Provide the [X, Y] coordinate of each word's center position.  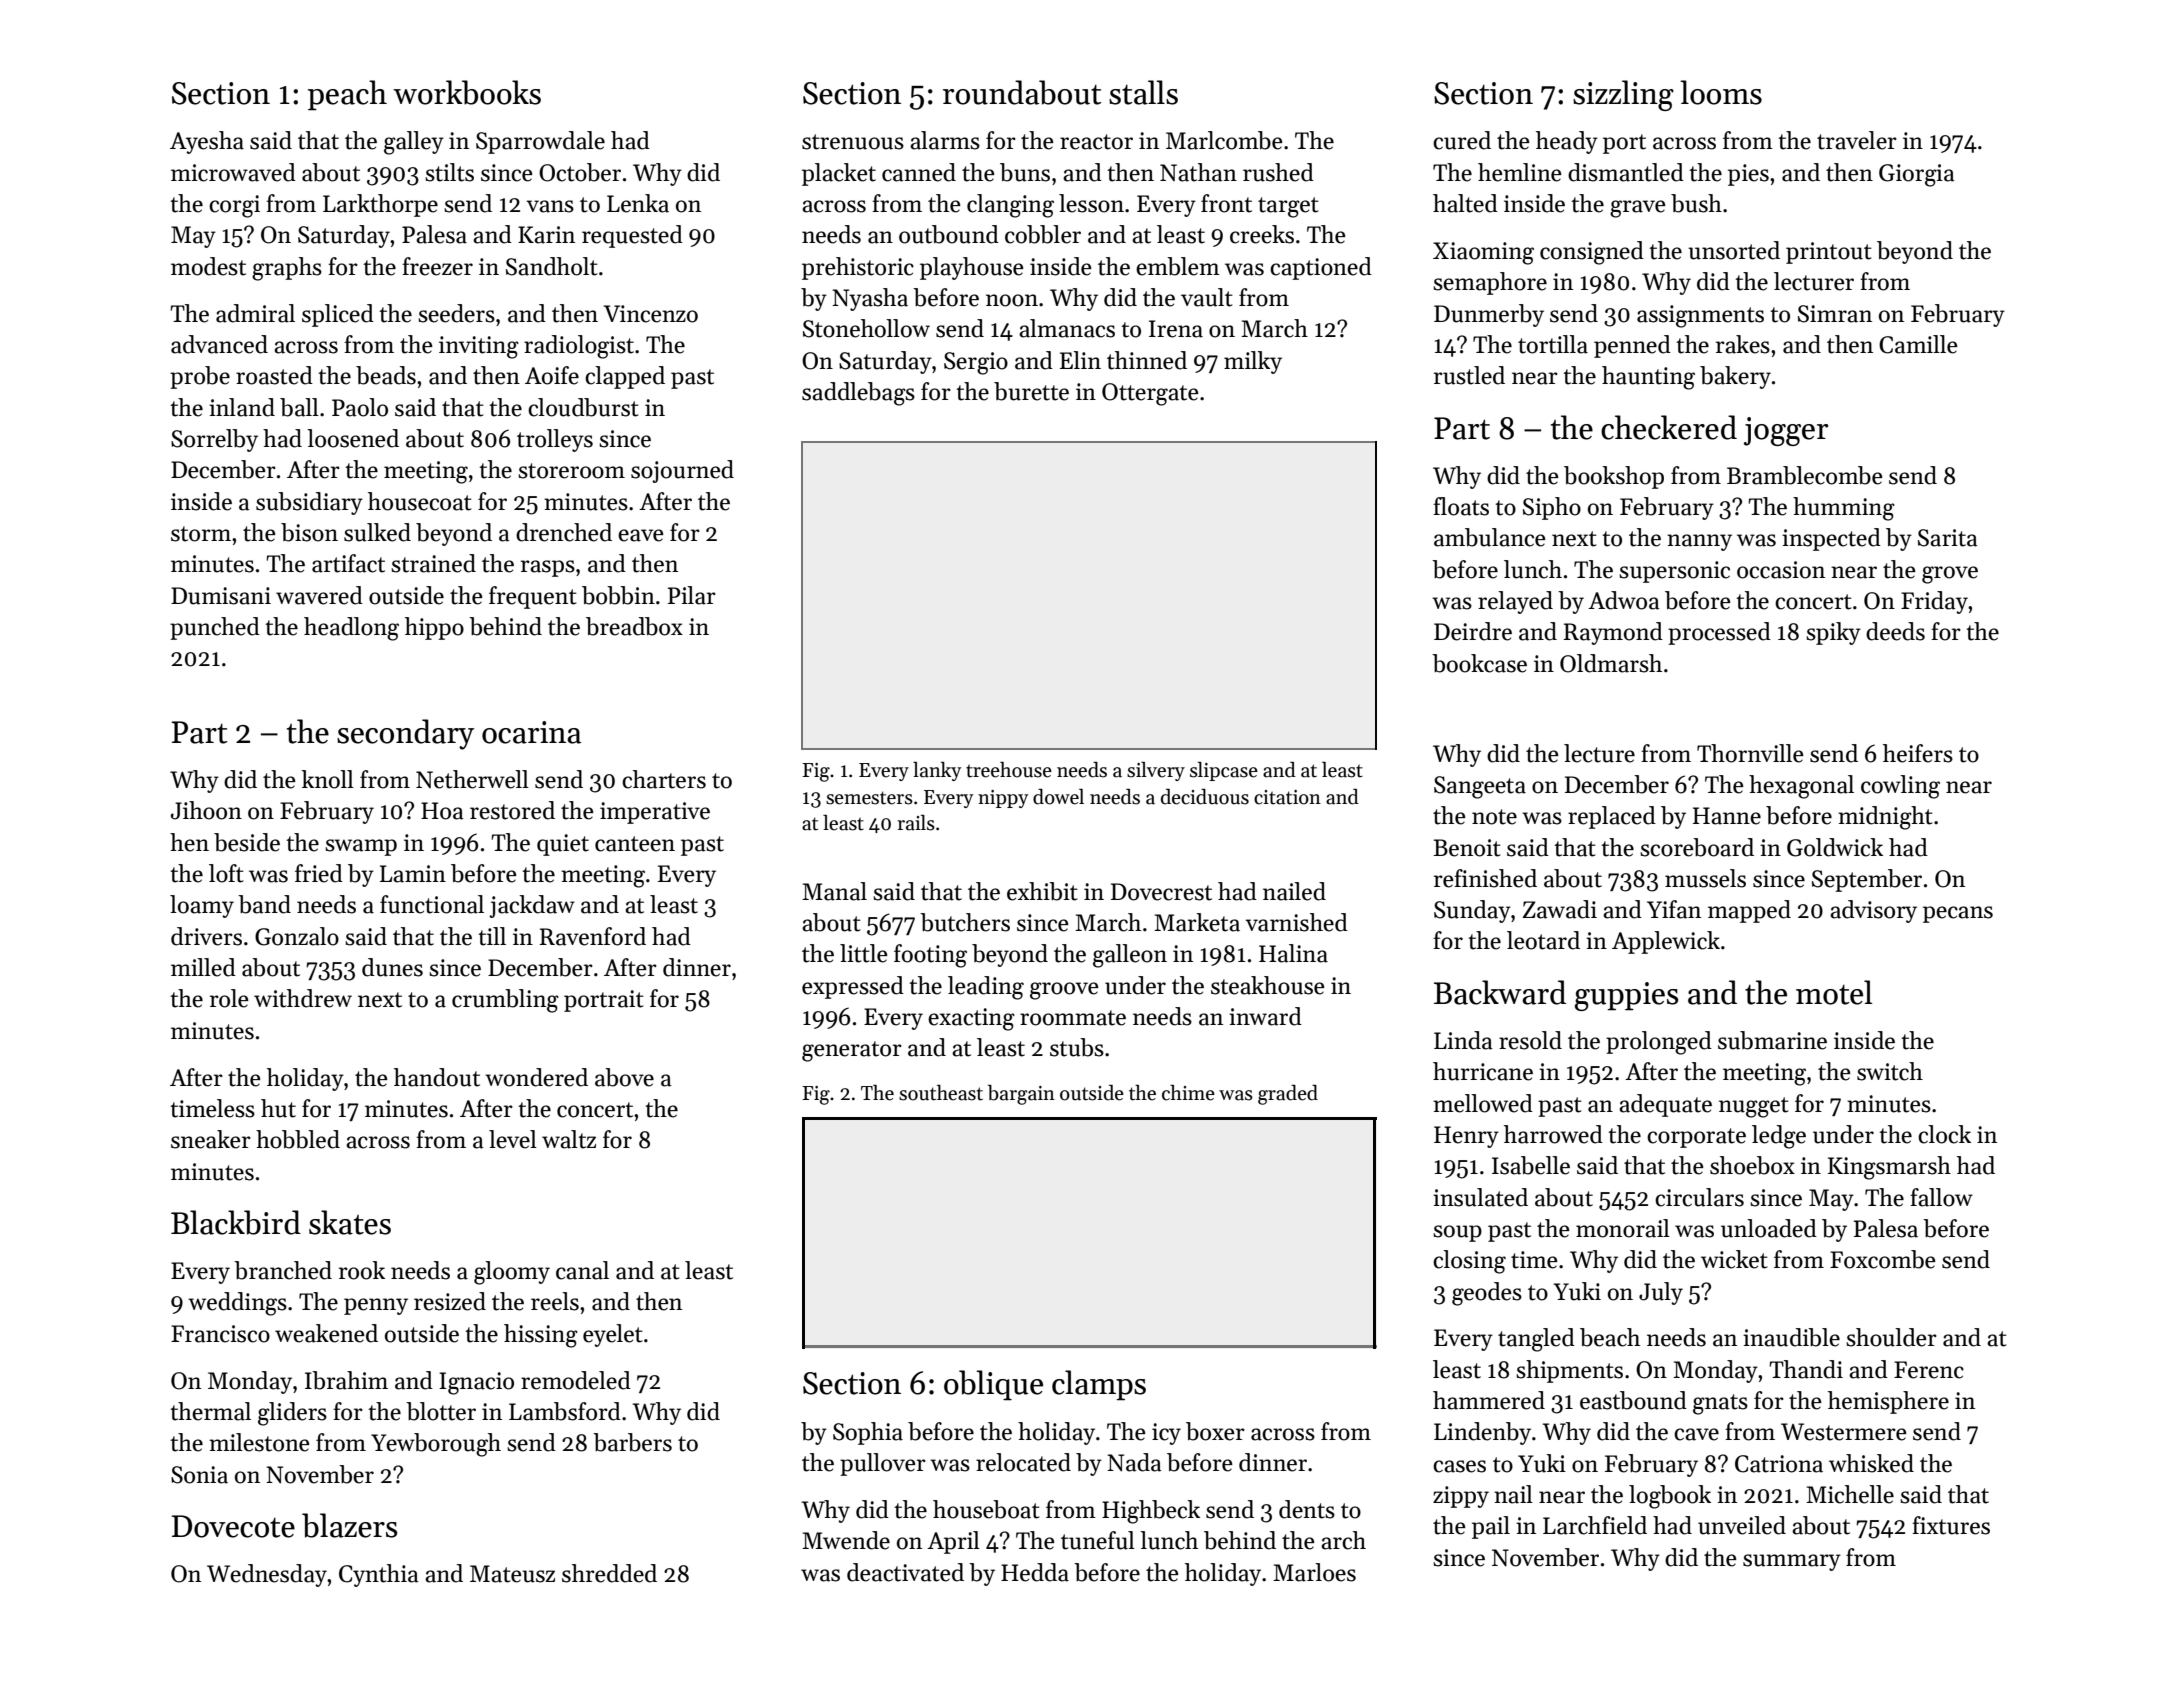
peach [347, 95]
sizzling [1623, 95]
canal [582, 1270]
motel [1834, 992]
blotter [441, 1411]
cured [1462, 140]
